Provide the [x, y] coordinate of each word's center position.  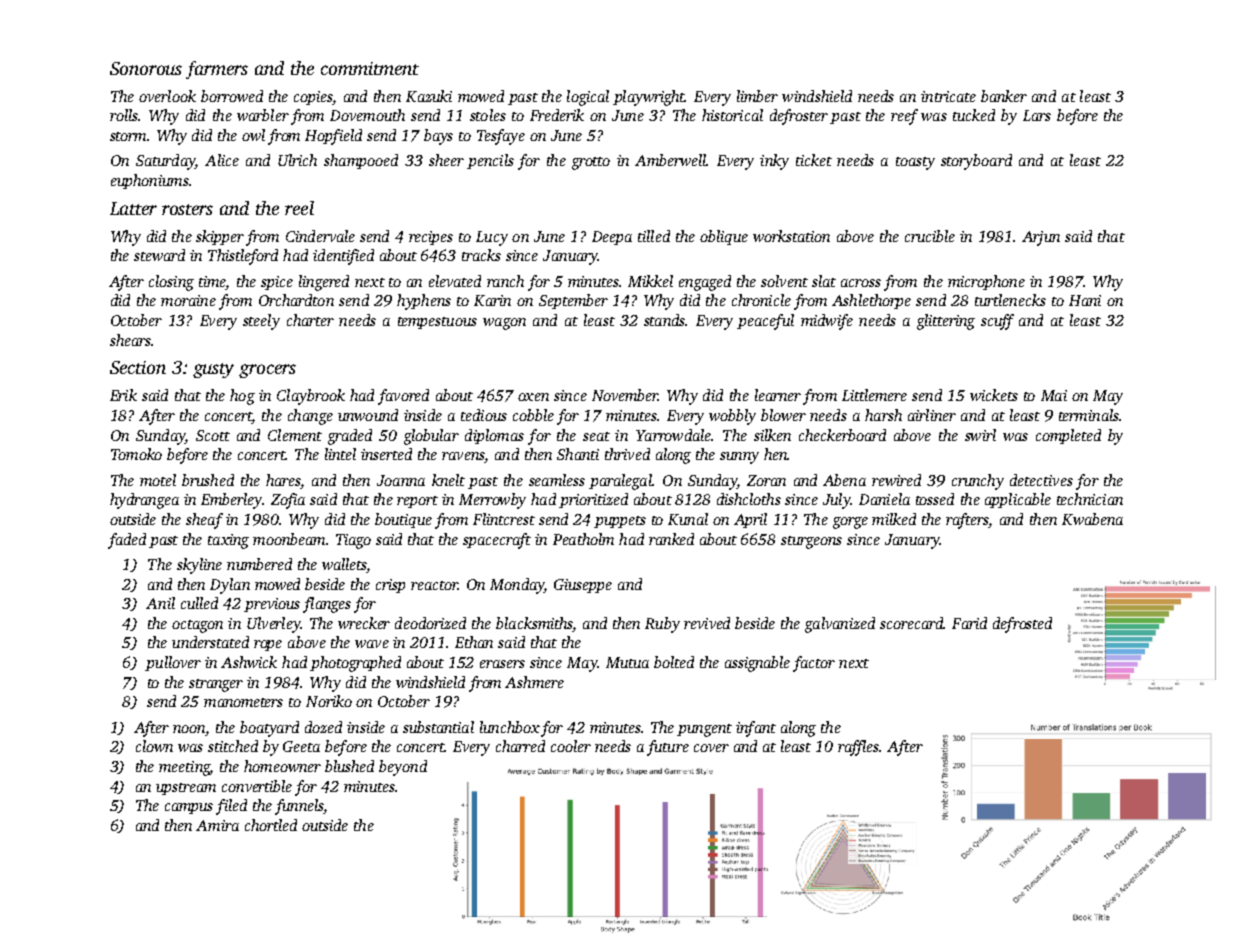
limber [757, 96]
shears [130, 340]
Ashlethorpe [871, 301]
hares [283, 480]
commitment [370, 68]
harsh [883, 415]
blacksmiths [534, 624]
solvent [784, 281]
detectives [1041, 480]
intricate [948, 96]
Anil [160, 603]
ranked [671, 539]
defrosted [1022, 625]
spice [277, 283]
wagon [504, 324]
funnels [299, 807]
